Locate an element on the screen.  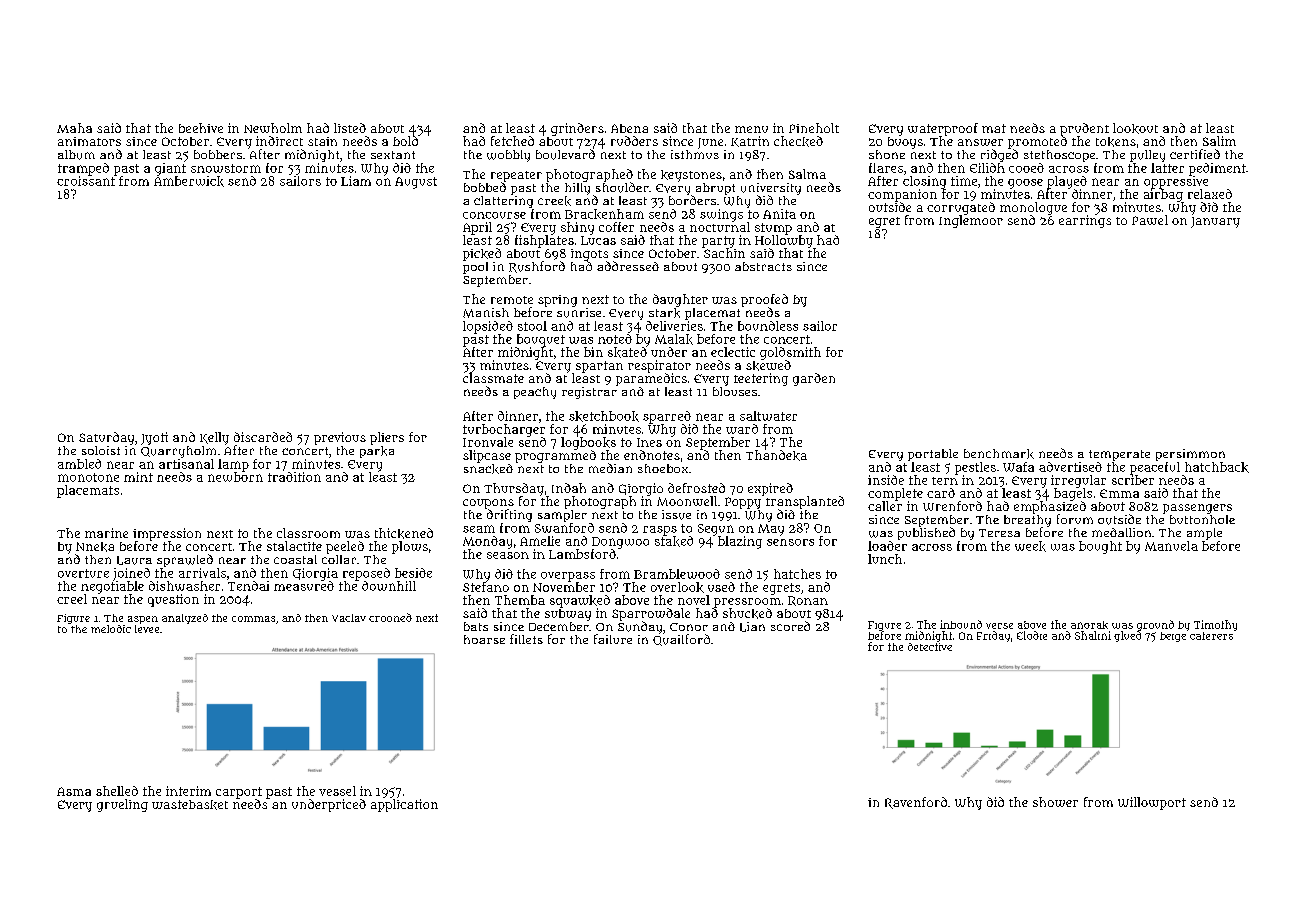
persimmon is located at coordinates (1190, 455).
